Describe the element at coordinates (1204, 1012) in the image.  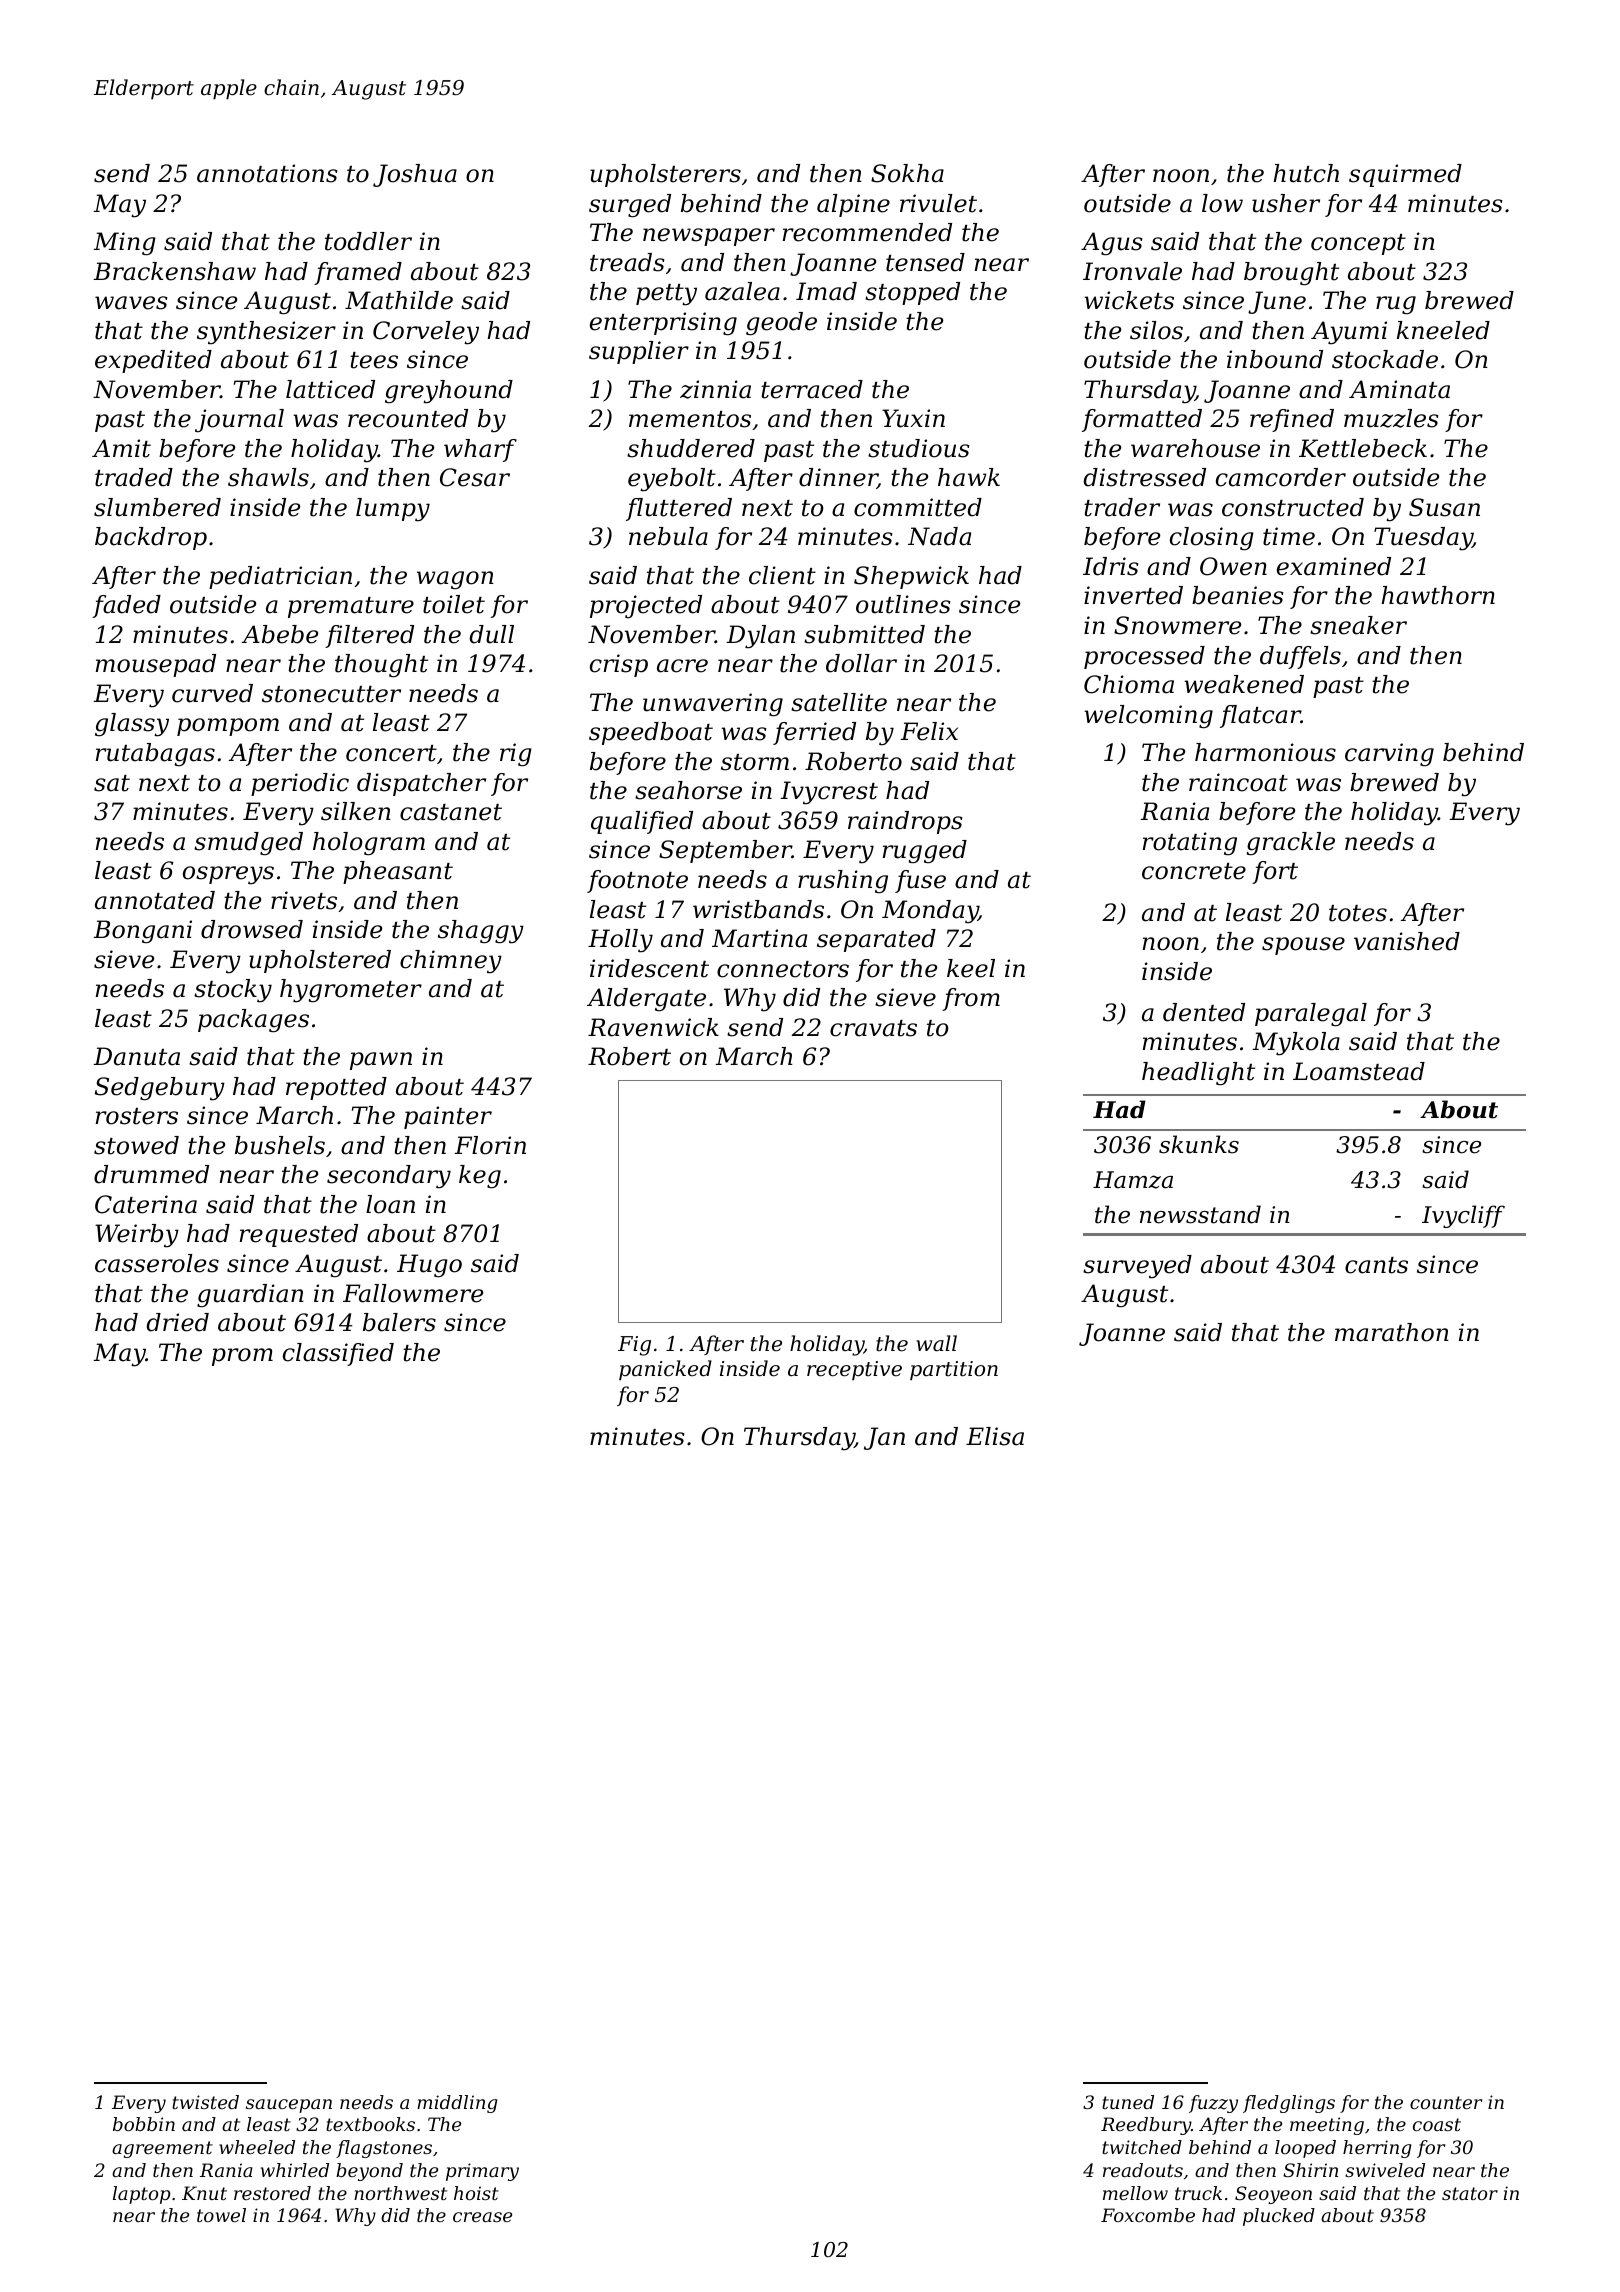
I see `dented` at that location.
